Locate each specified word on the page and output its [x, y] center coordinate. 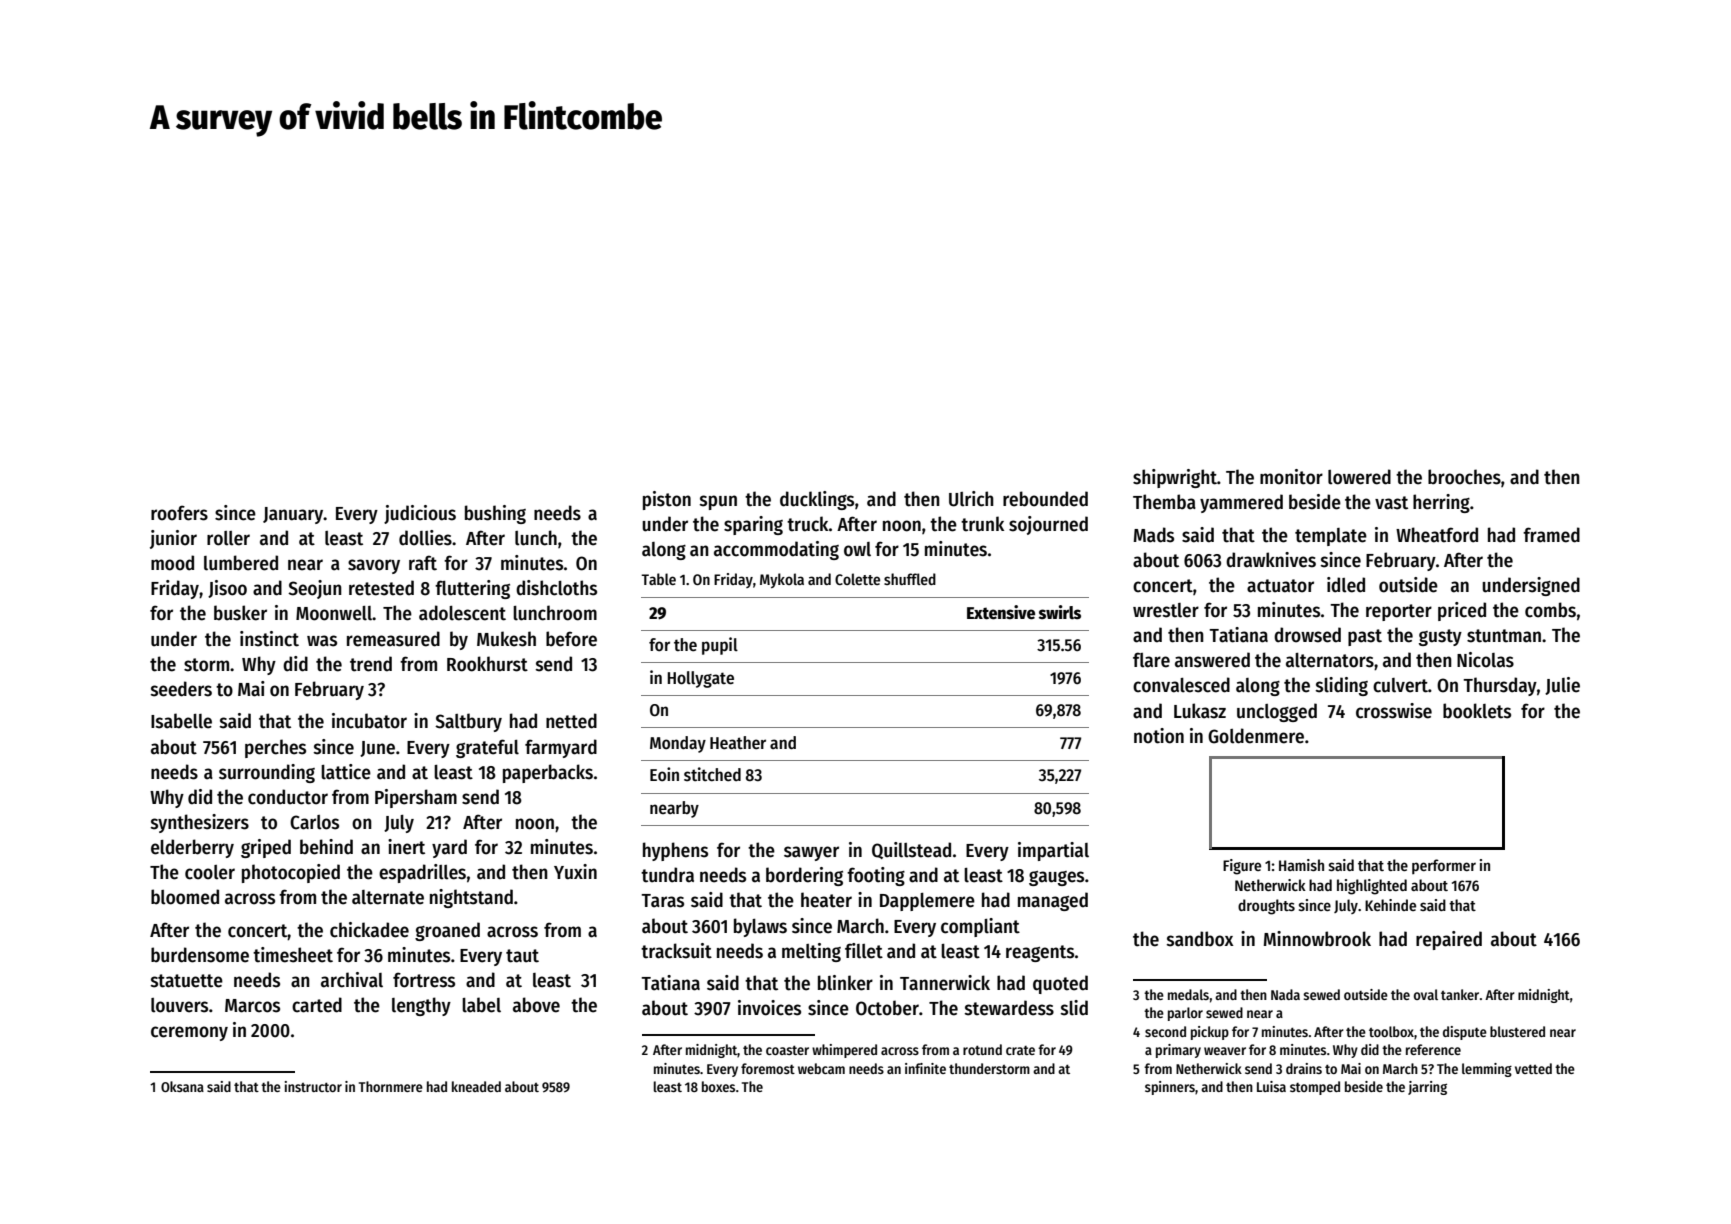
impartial [1053, 851]
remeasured [393, 639]
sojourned [1048, 525]
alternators [1330, 660]
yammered [1241, 503]
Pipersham [416, 798]
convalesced [1181, 685]
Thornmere [391, 1086]
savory [374, 566]
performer [1444, 866]
